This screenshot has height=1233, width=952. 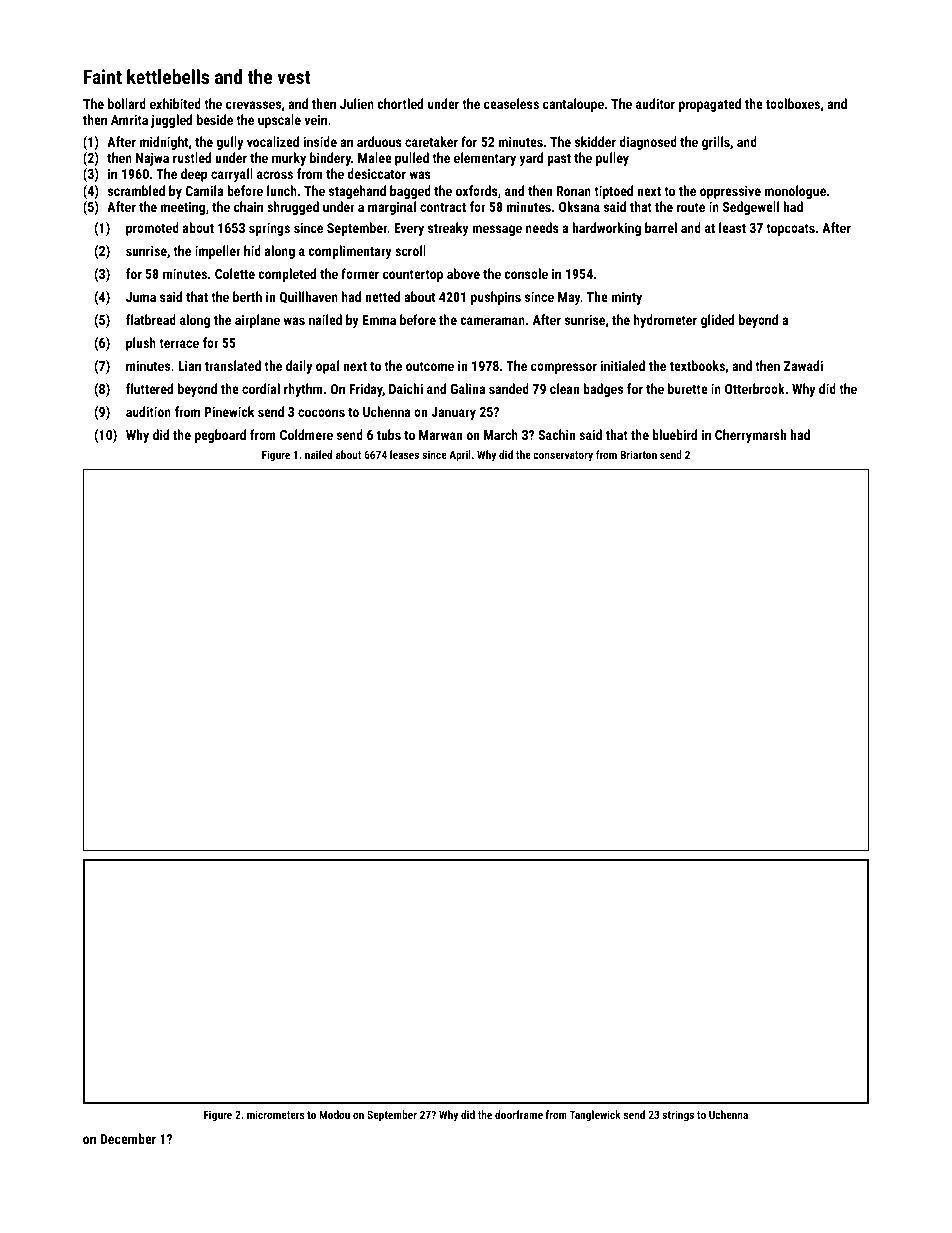 What do you see at coordinates (404, 454) in the screenshot?
I see `leases` at bounding box center [404, 454].
